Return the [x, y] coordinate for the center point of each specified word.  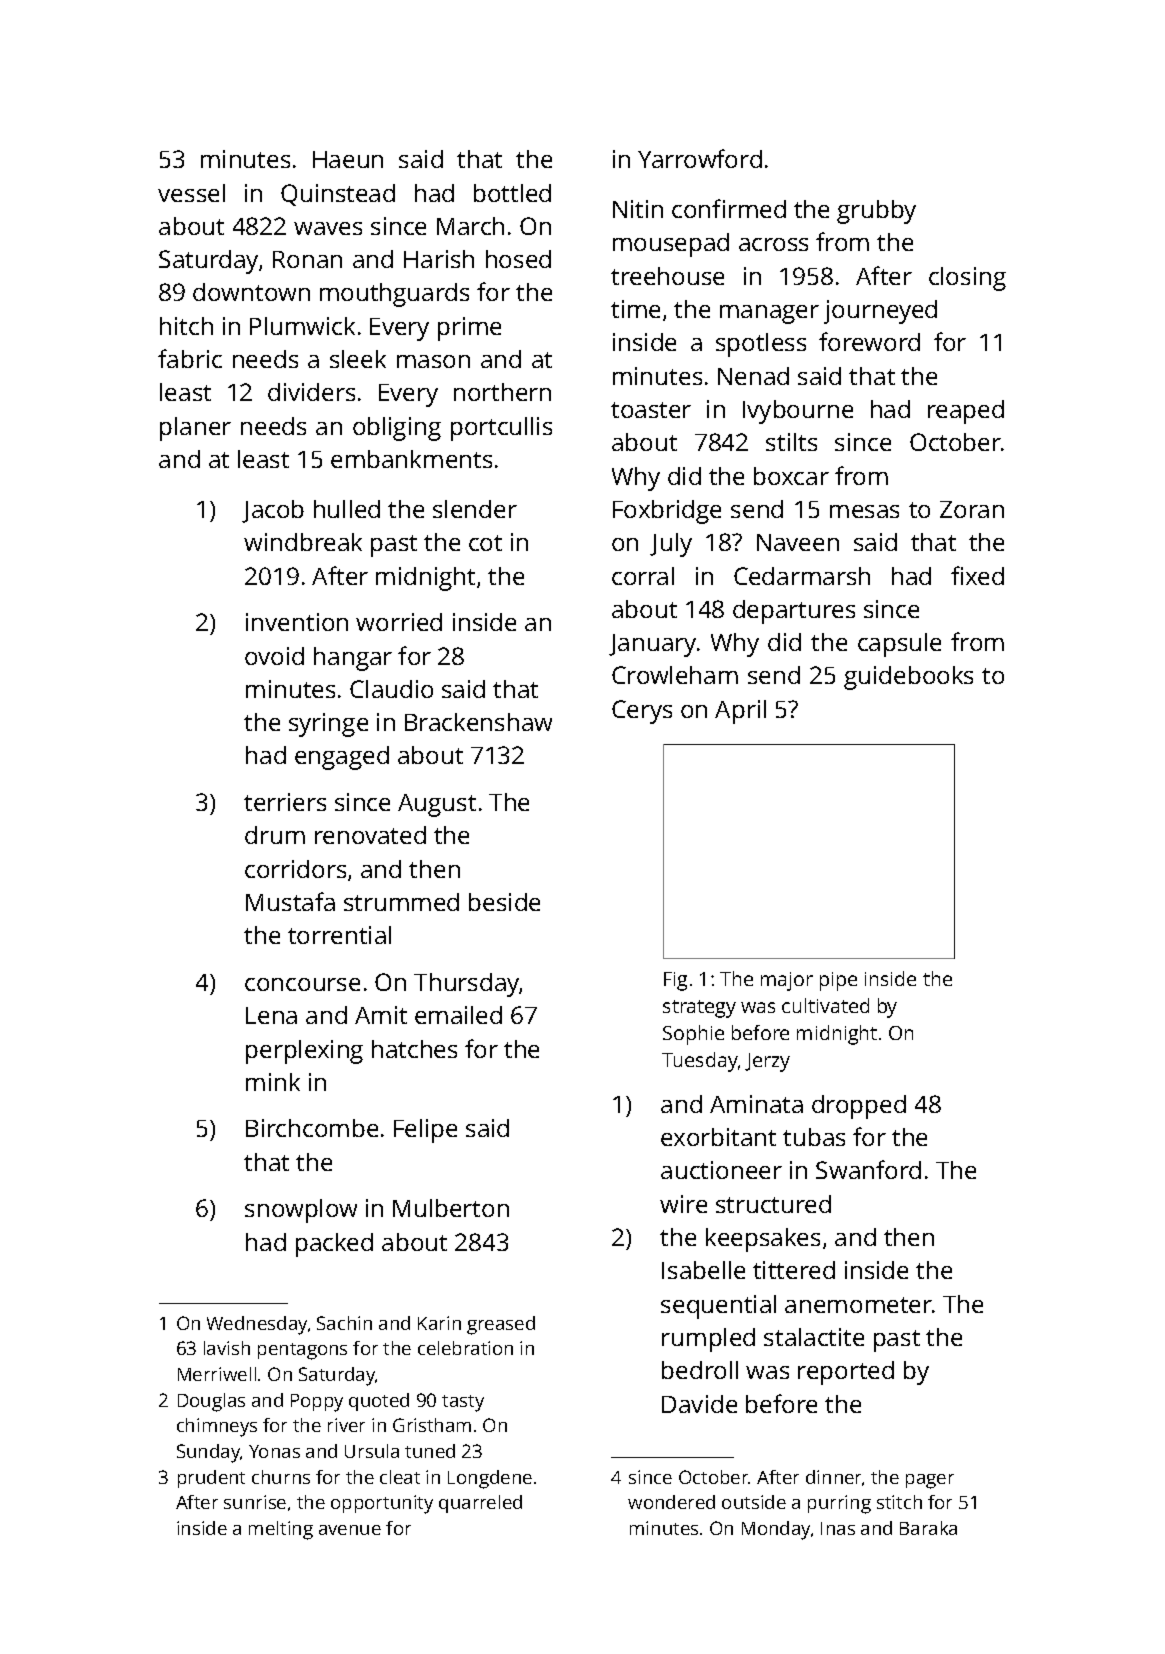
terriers [285, 802]
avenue [350, 1530]
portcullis [501, 429]
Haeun [348, 159]
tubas [814, 1137]
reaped [966, 412]
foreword [869, 341]
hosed [518, 259]
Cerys [642, 712]
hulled [347, 509]
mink [273, 1082]
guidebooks [908, 678]
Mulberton [451, 1208]
